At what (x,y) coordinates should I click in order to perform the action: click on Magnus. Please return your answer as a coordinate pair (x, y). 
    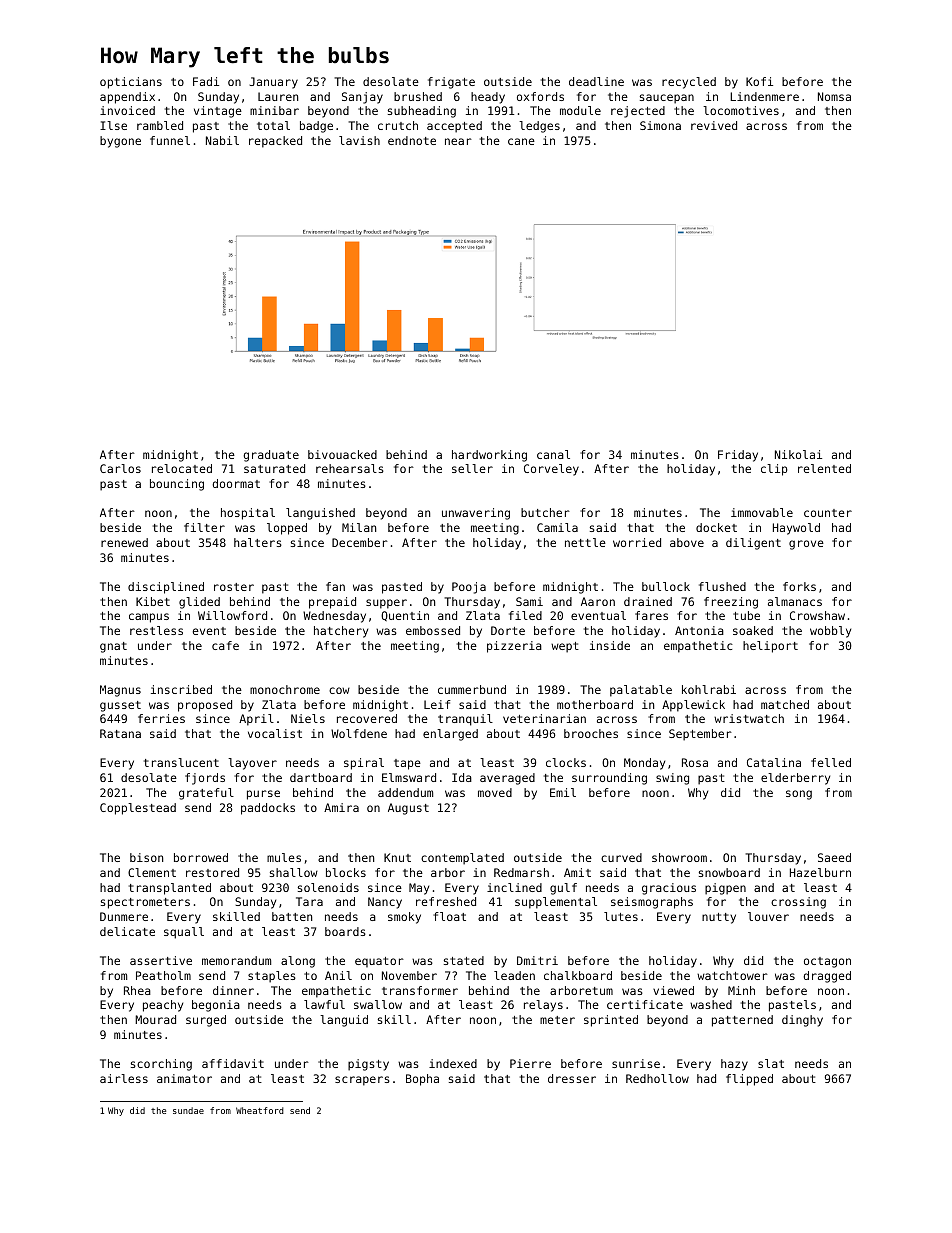
    Looking at the image, I should click on (120, 691).
